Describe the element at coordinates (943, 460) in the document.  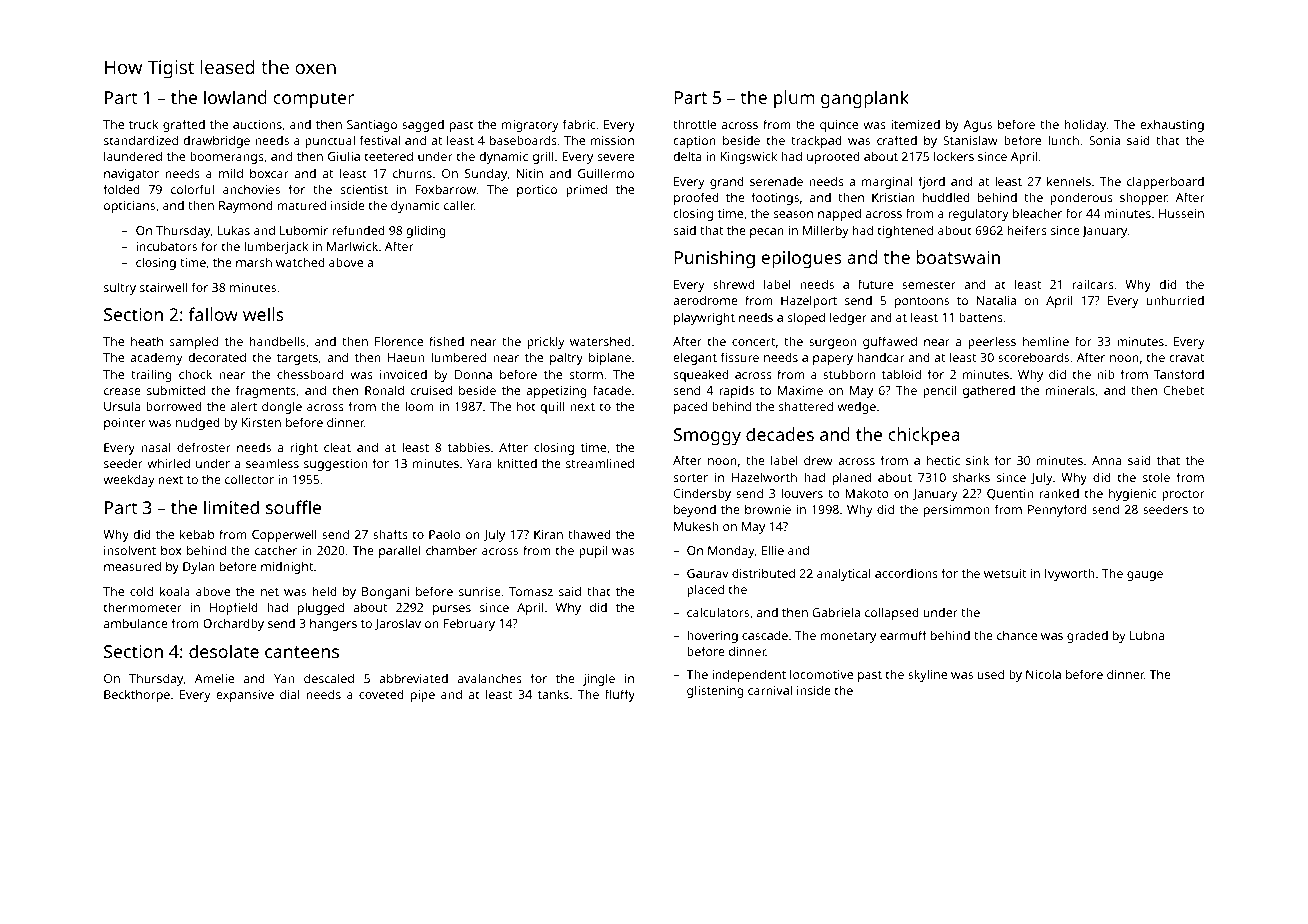
I see `hectic` at that location.
